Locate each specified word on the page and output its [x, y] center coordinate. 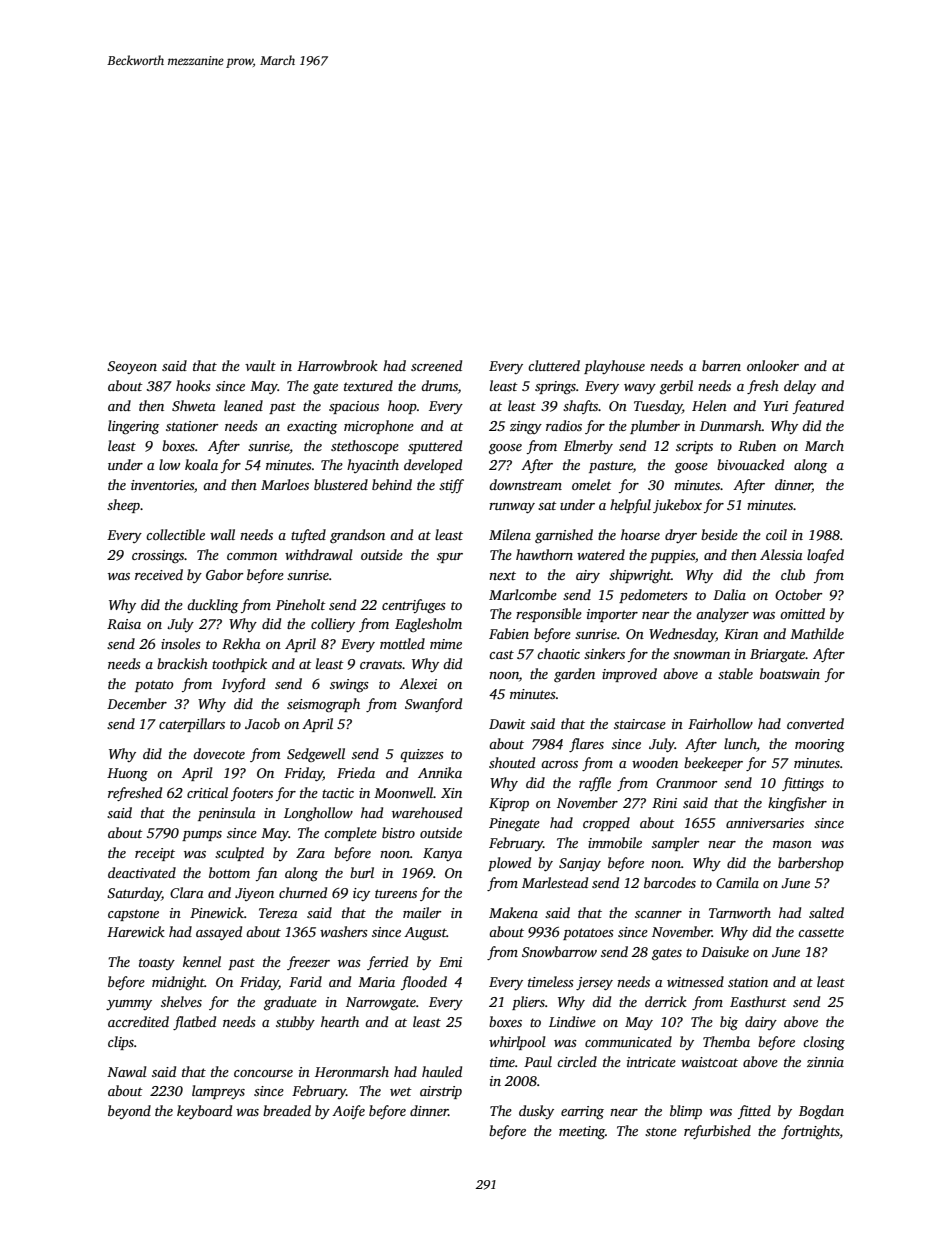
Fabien [509, 633]
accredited [138, 1021]
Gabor [224, 574]
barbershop [811, 864]
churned [303, 892]
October [798, 594]
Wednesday [682, 635]
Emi [450, 962]
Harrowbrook [337, 365]
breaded [287, 1110]
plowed [509, 864]
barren [721, 365]
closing [824, 1043]
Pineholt [301, 604]
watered [601, 554]
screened [436, 365]
